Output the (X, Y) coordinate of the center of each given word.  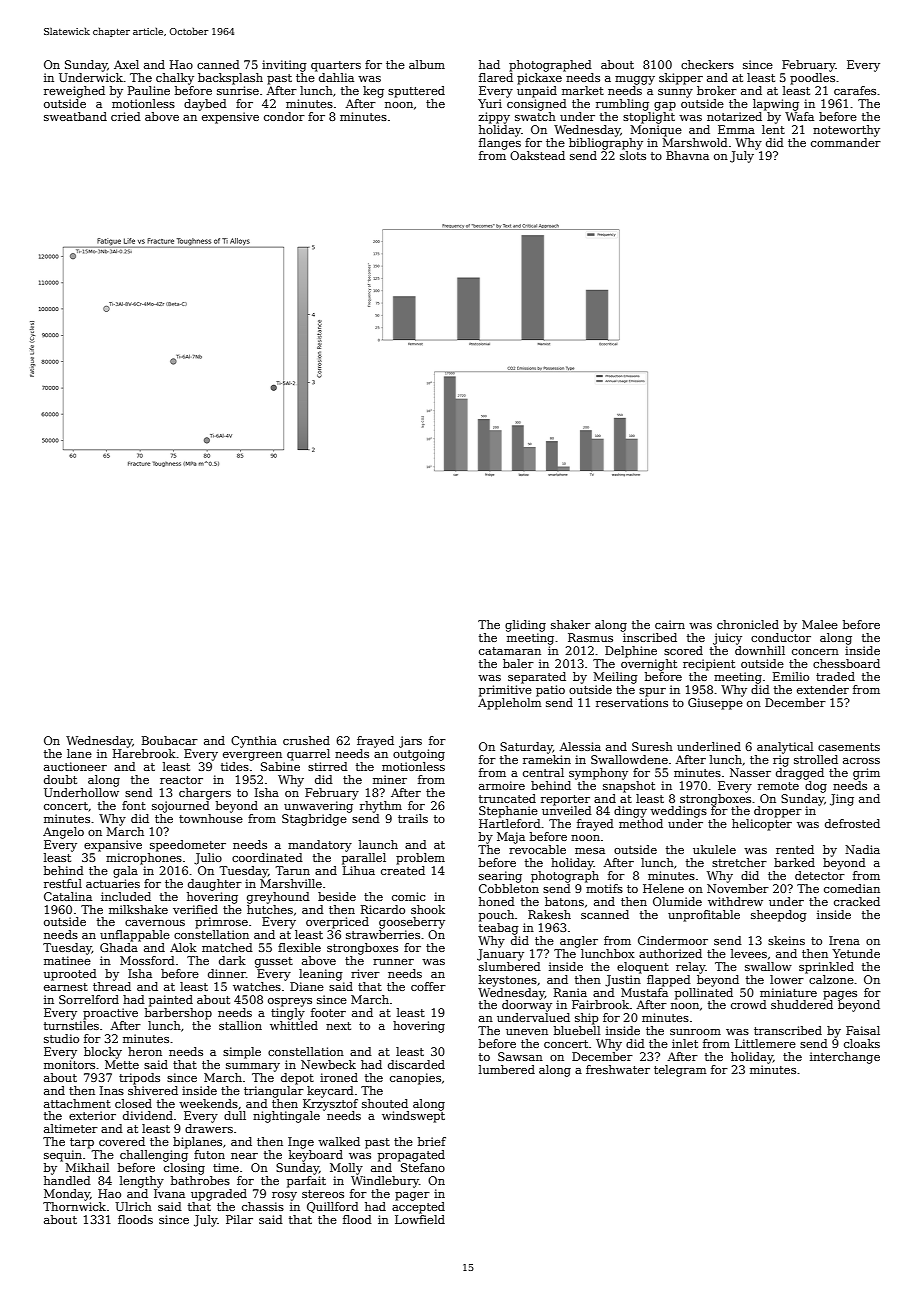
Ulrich (133, 1206)
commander (846, 142)
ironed (339, 1077)
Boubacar (170, 740)
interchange (845, 1058)
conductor (781, 637)
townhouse (211, 818)
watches (257, 986)
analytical (785, 748)
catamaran (510, 651)
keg (373, 92)
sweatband (75, 116)
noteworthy (846, 131)
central (543, 772)
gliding (525, 626)
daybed (205, 105)
